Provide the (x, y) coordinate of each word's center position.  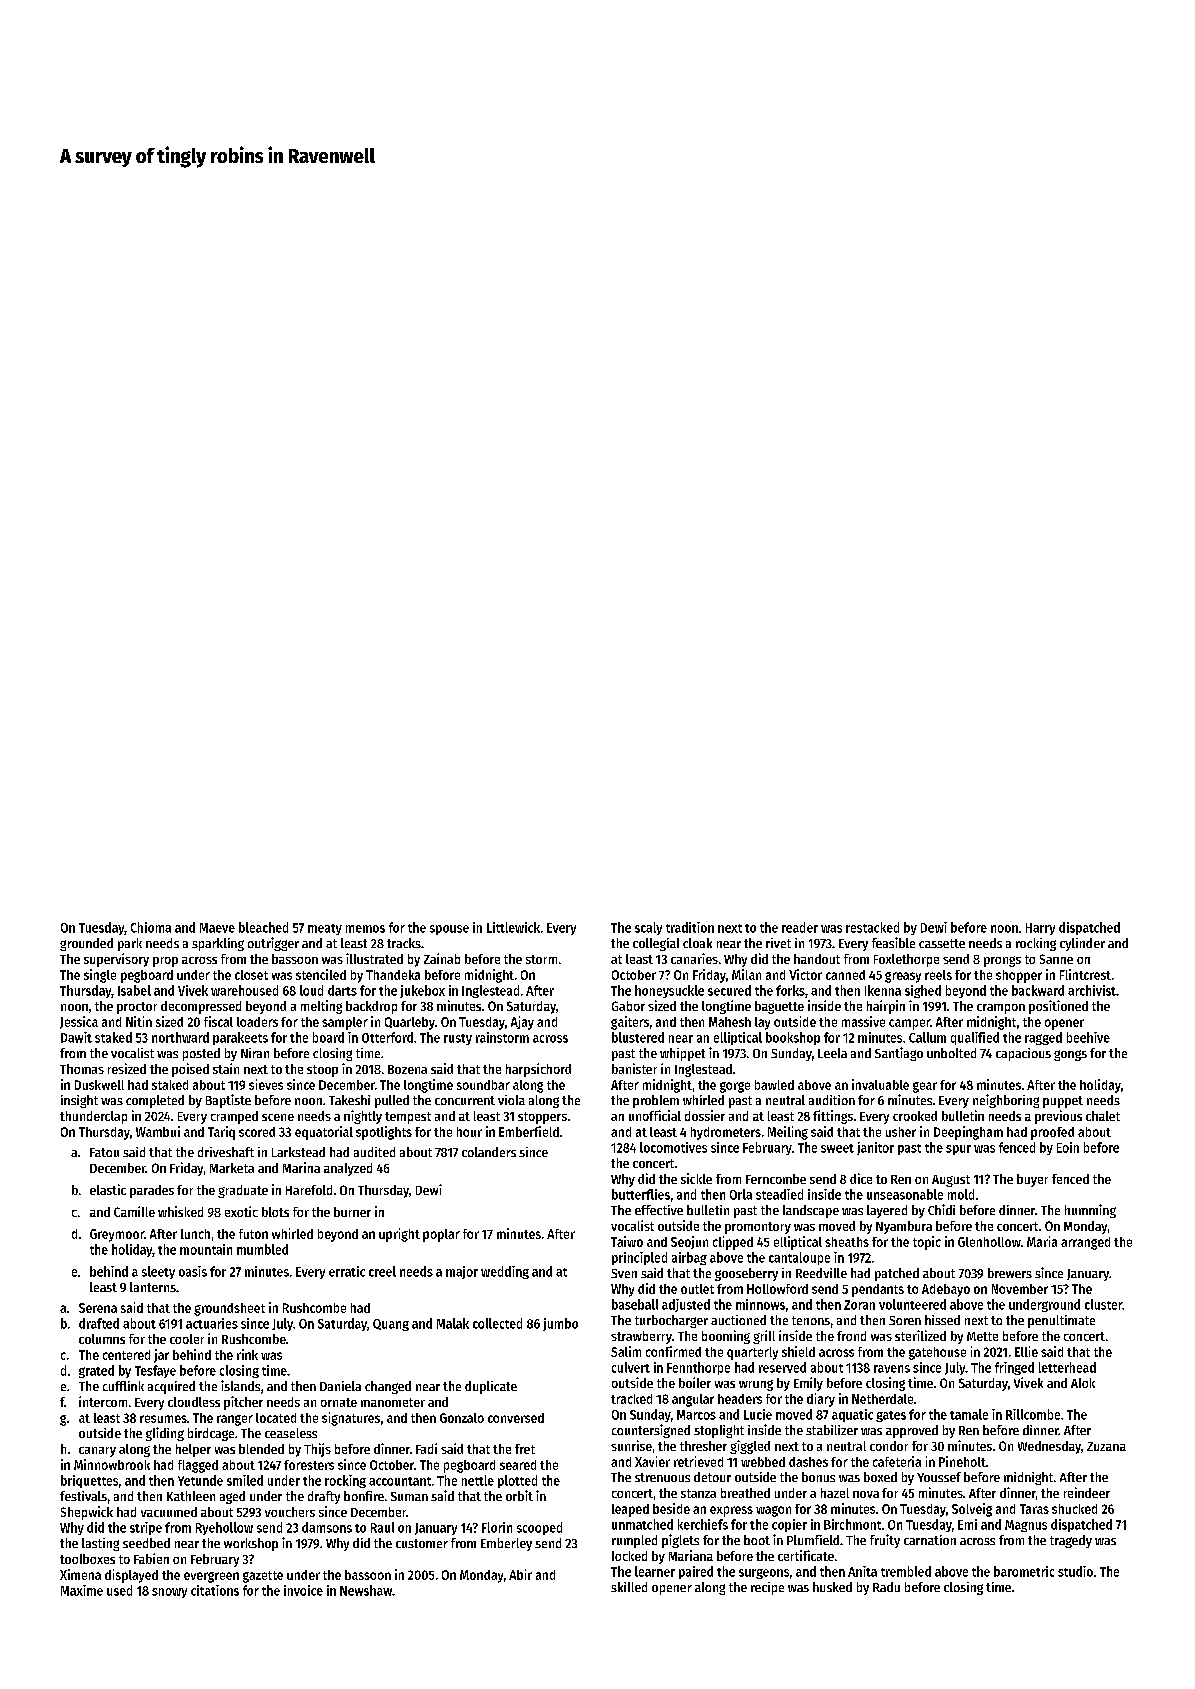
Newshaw (366, 1590)
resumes (163, 1419)
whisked (180, 1211)
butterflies (641, 1194)
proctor (137, 1008)
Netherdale (882, 1399)
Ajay (522, 1023)
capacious (1023, 1054)
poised (190, 1070)
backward (1038, 990)
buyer (1032, 1180)
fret (525, 1449)
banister (634, 1068)
